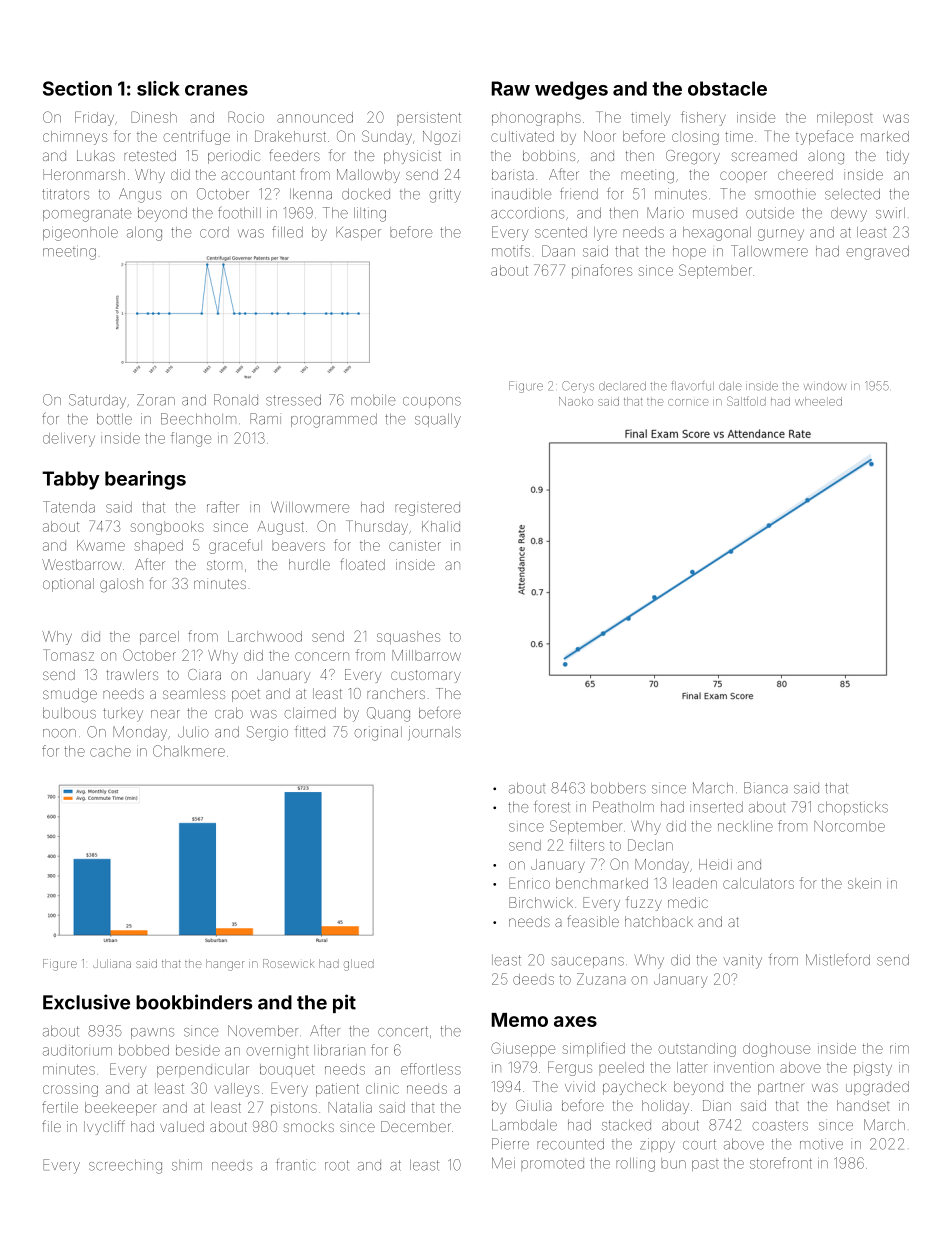 This screenshot has height=1233, width=952. Describe the element at coordinates (845, 118) in the screenshot. I see `milepost` at that location.
